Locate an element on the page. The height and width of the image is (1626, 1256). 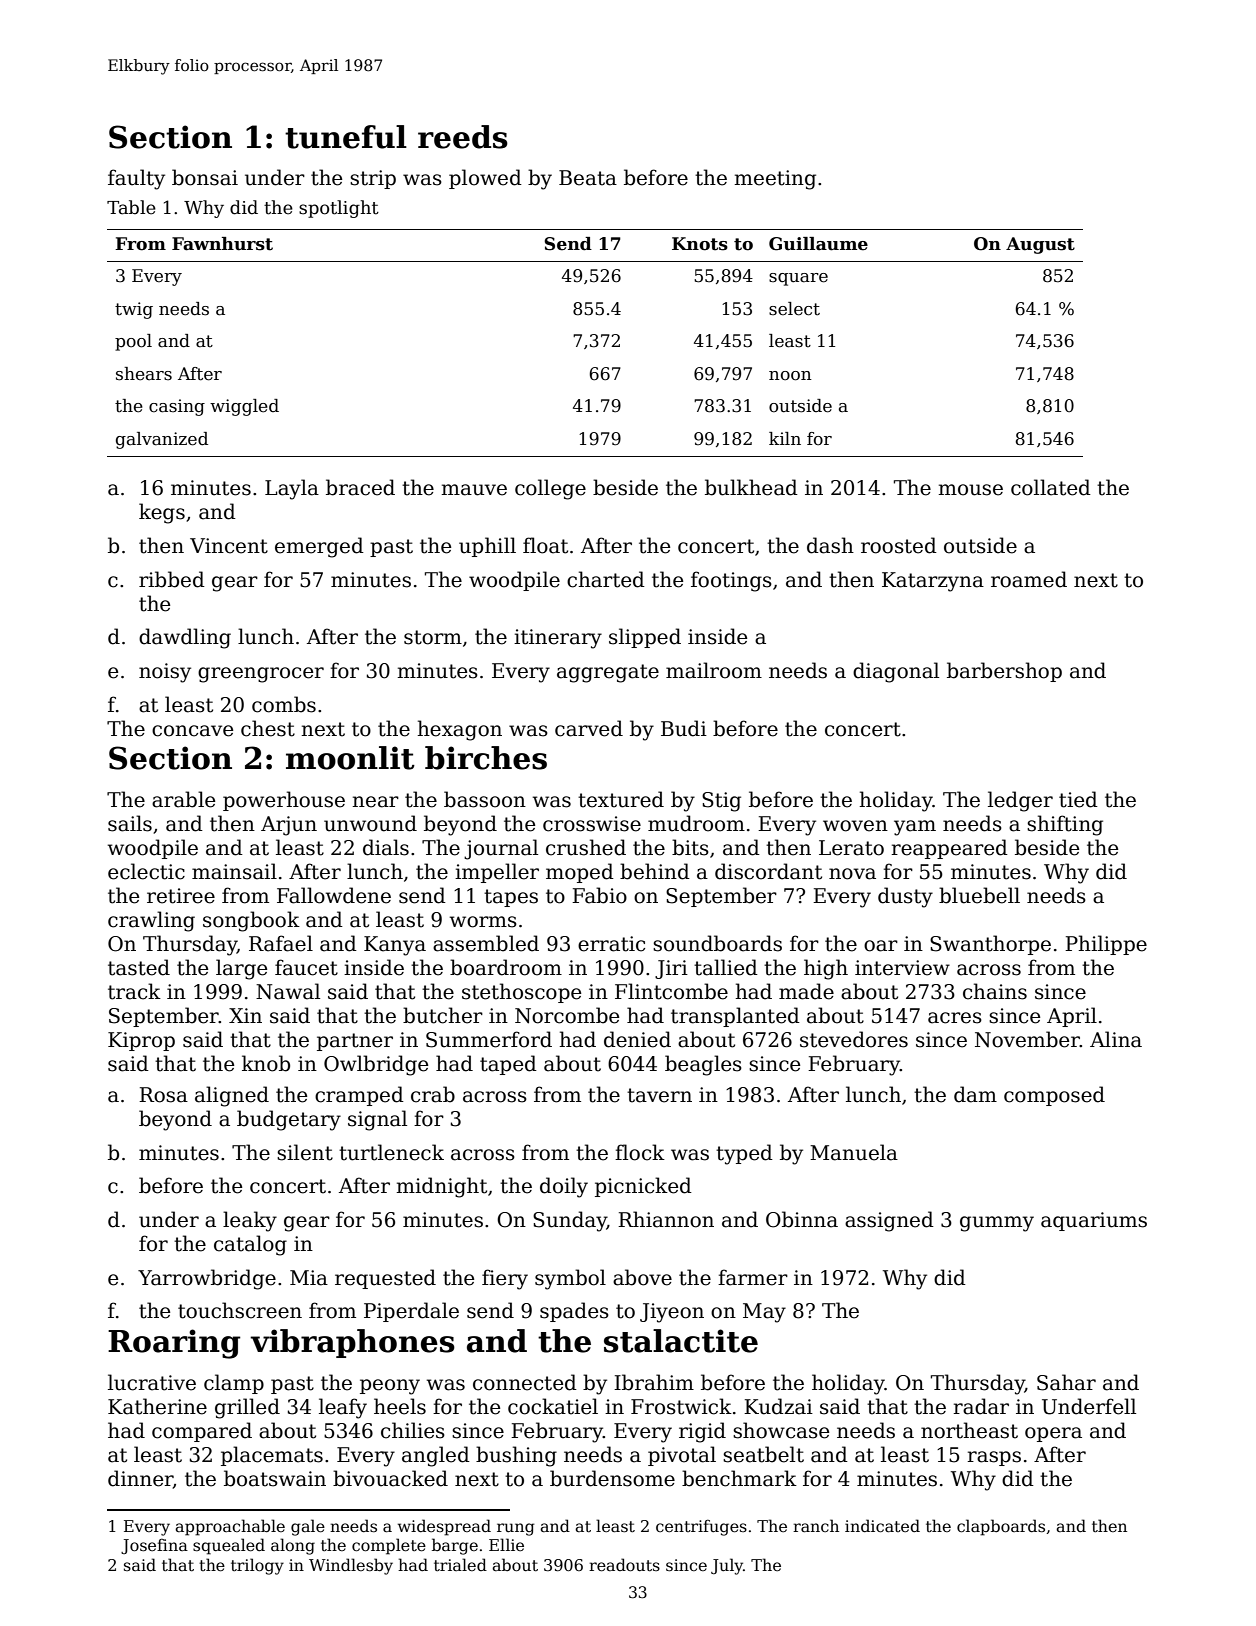
braced is located at coordinates (360, 487).
